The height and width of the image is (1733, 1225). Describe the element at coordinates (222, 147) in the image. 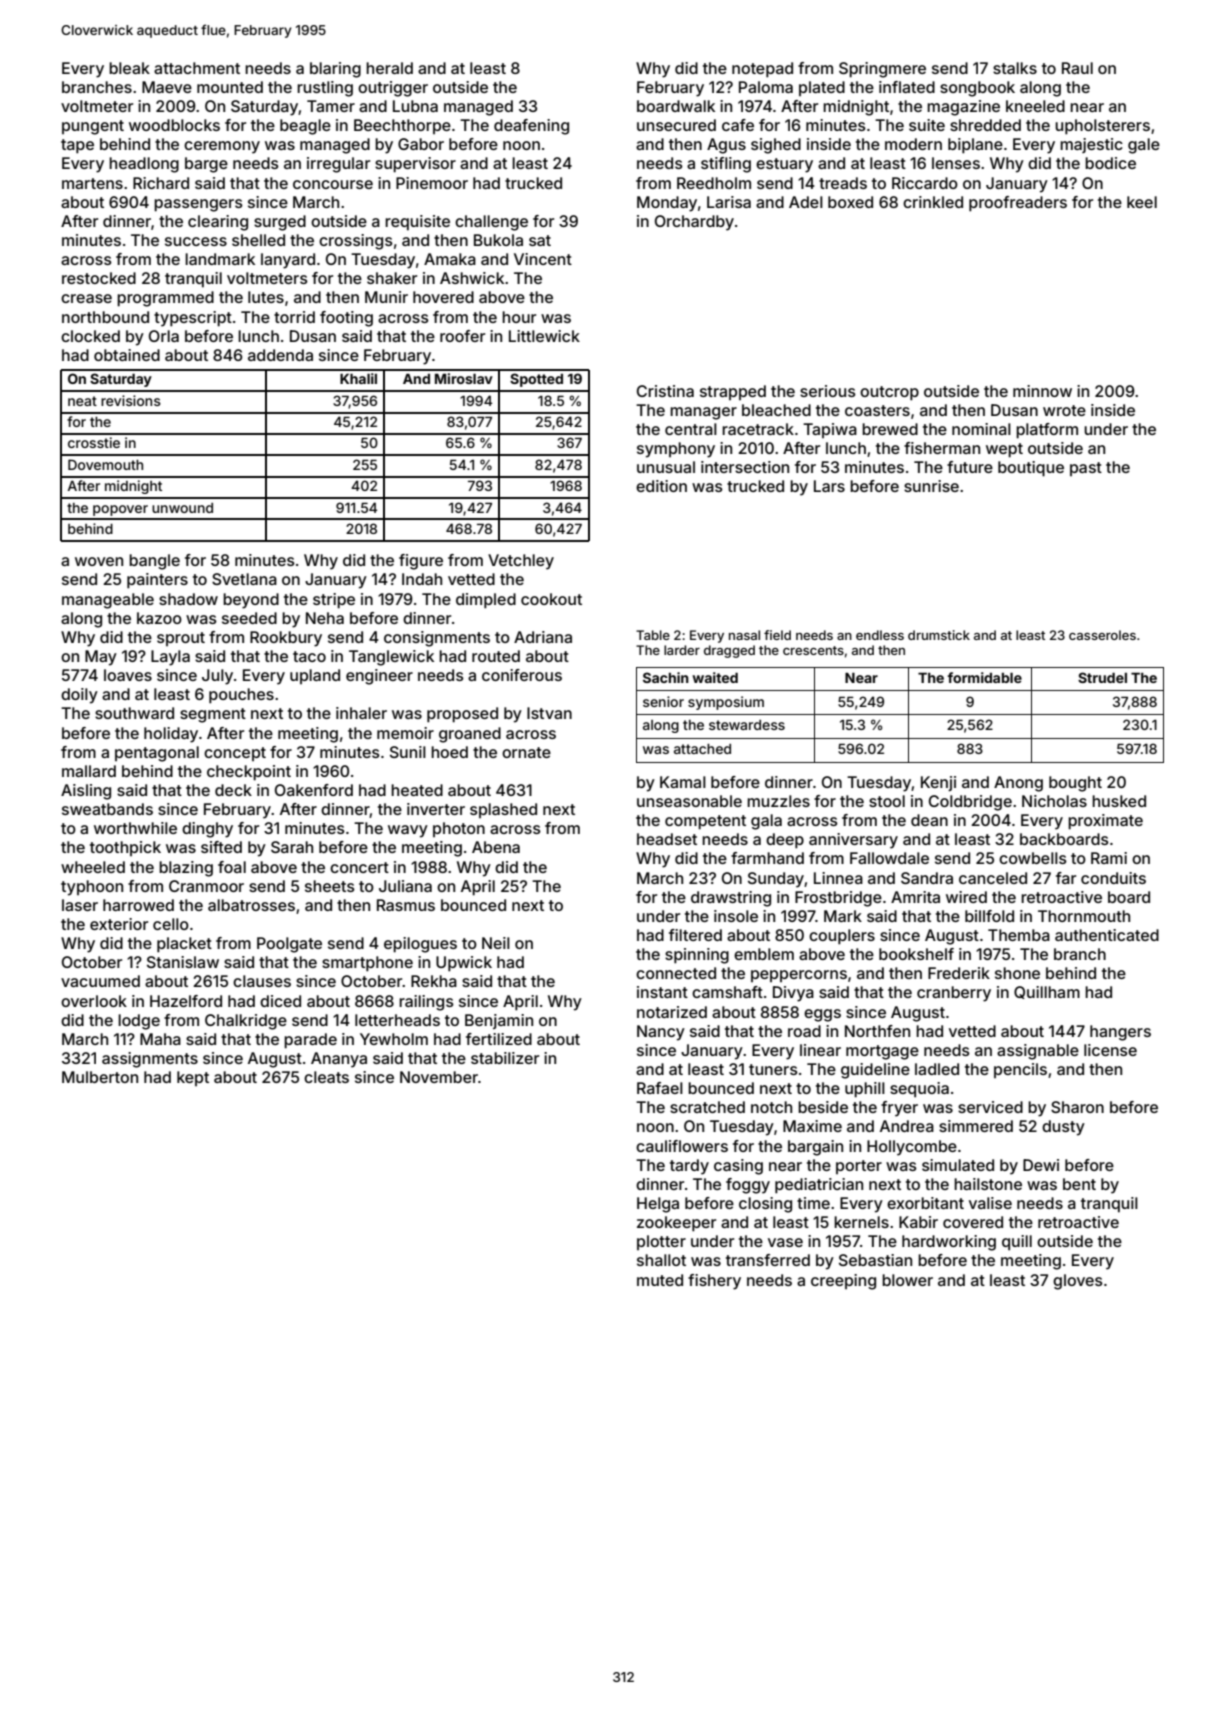

I see `ceremony` at that location.
